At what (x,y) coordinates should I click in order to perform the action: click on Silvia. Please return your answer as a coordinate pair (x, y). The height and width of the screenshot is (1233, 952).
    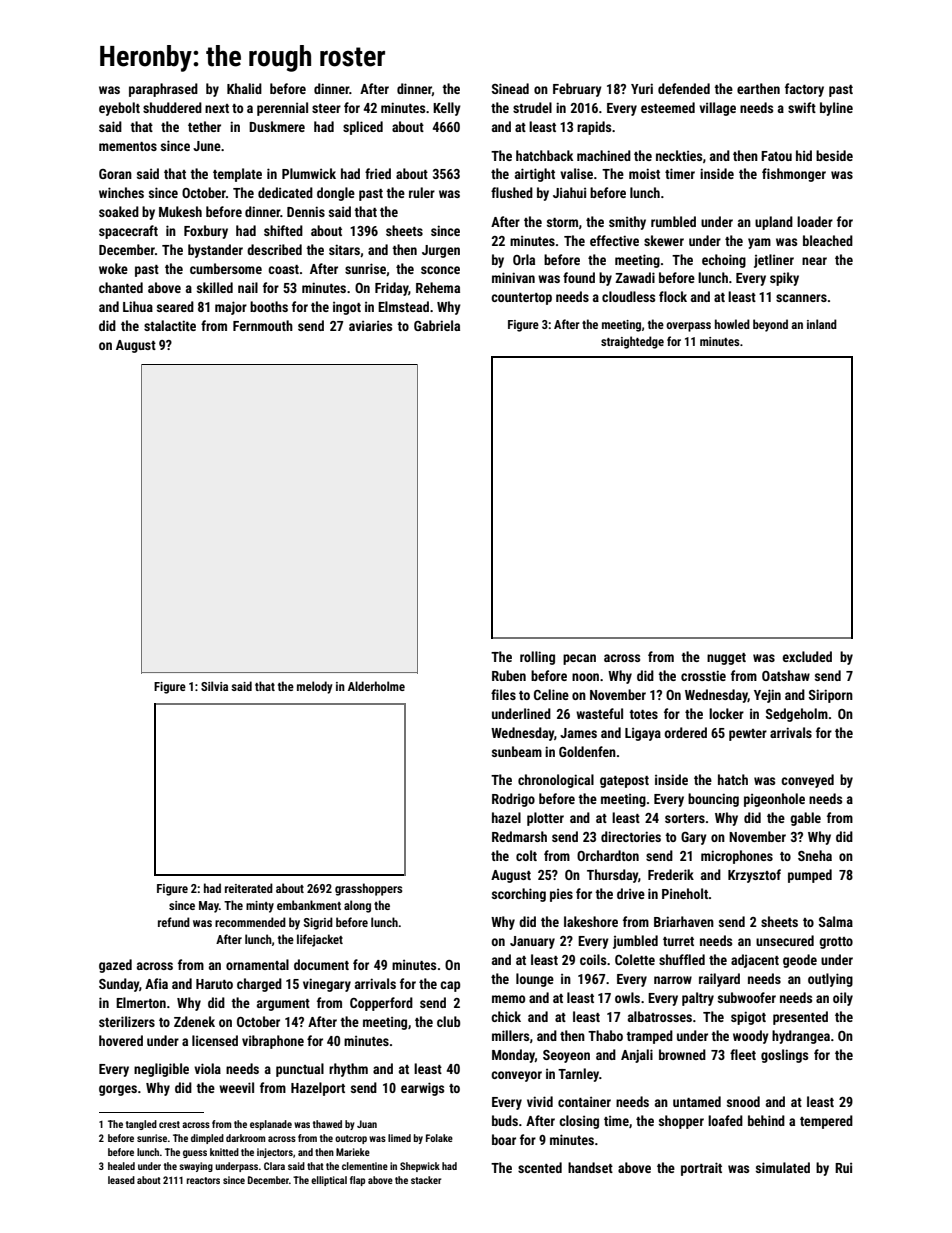
    Looking at the image, I should click on (214, 686).
